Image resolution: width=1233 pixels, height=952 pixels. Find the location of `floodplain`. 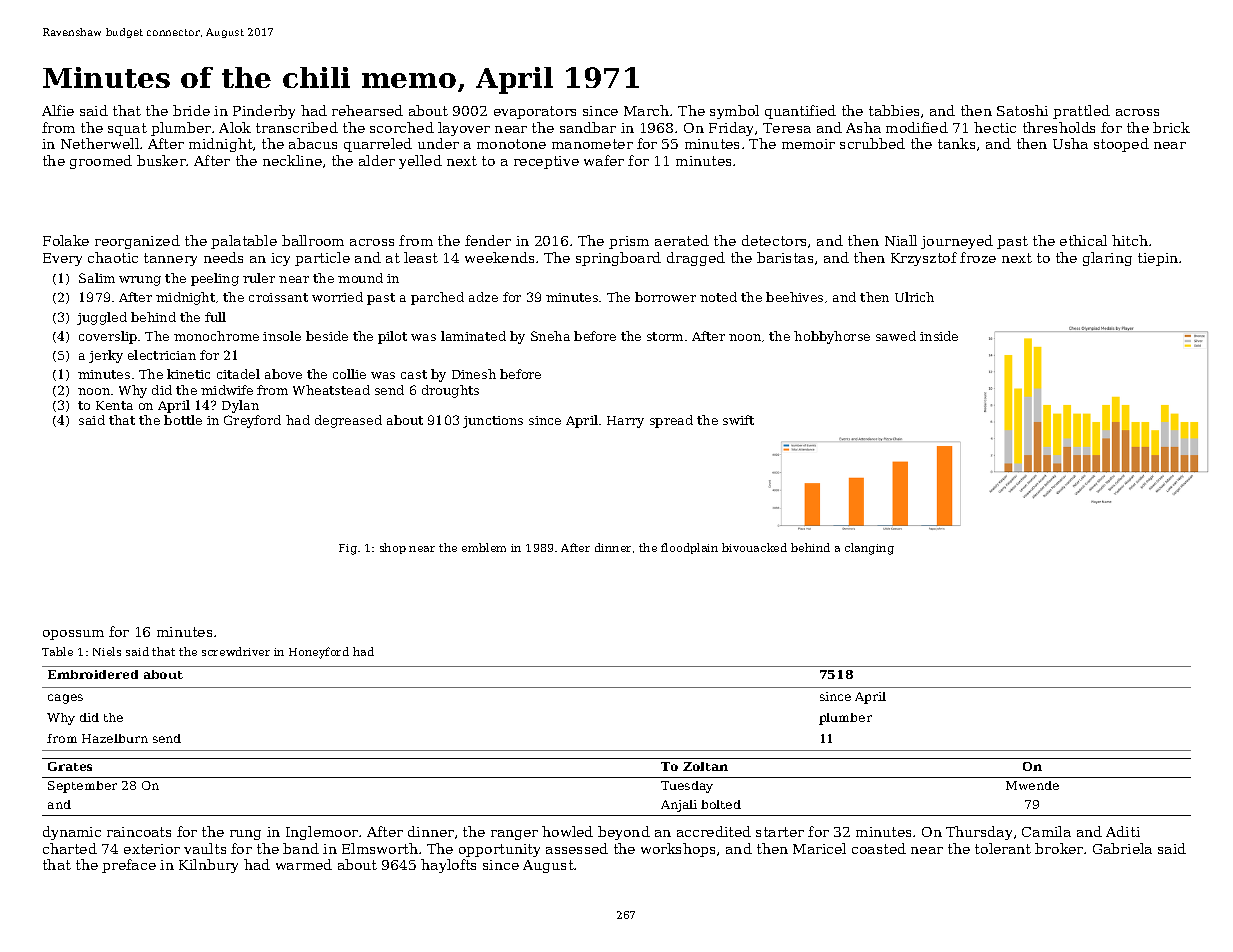

floodplain is located at coordinates (689, 548).
